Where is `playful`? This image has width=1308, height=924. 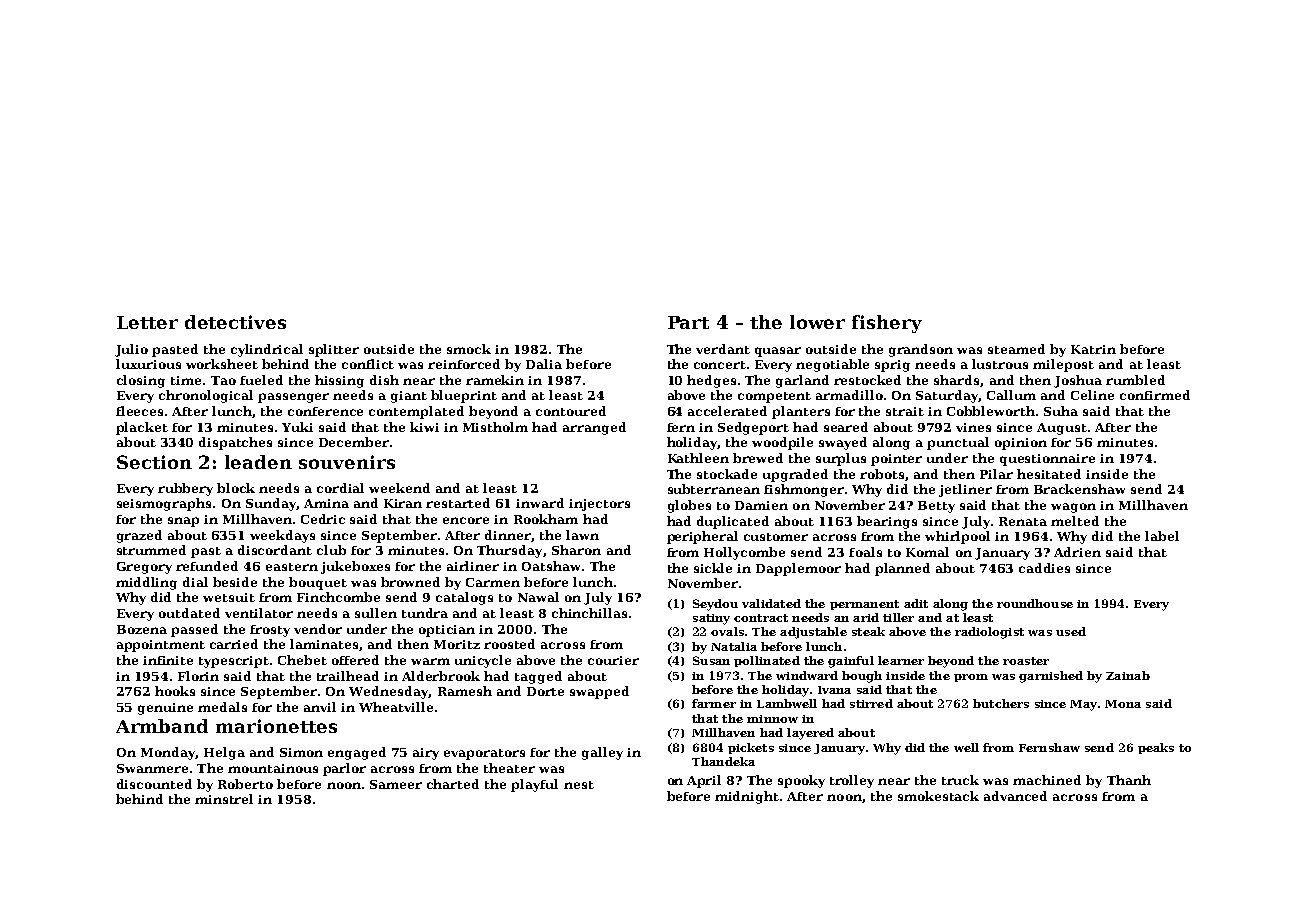 playful is located at coordinates (534, 785).
